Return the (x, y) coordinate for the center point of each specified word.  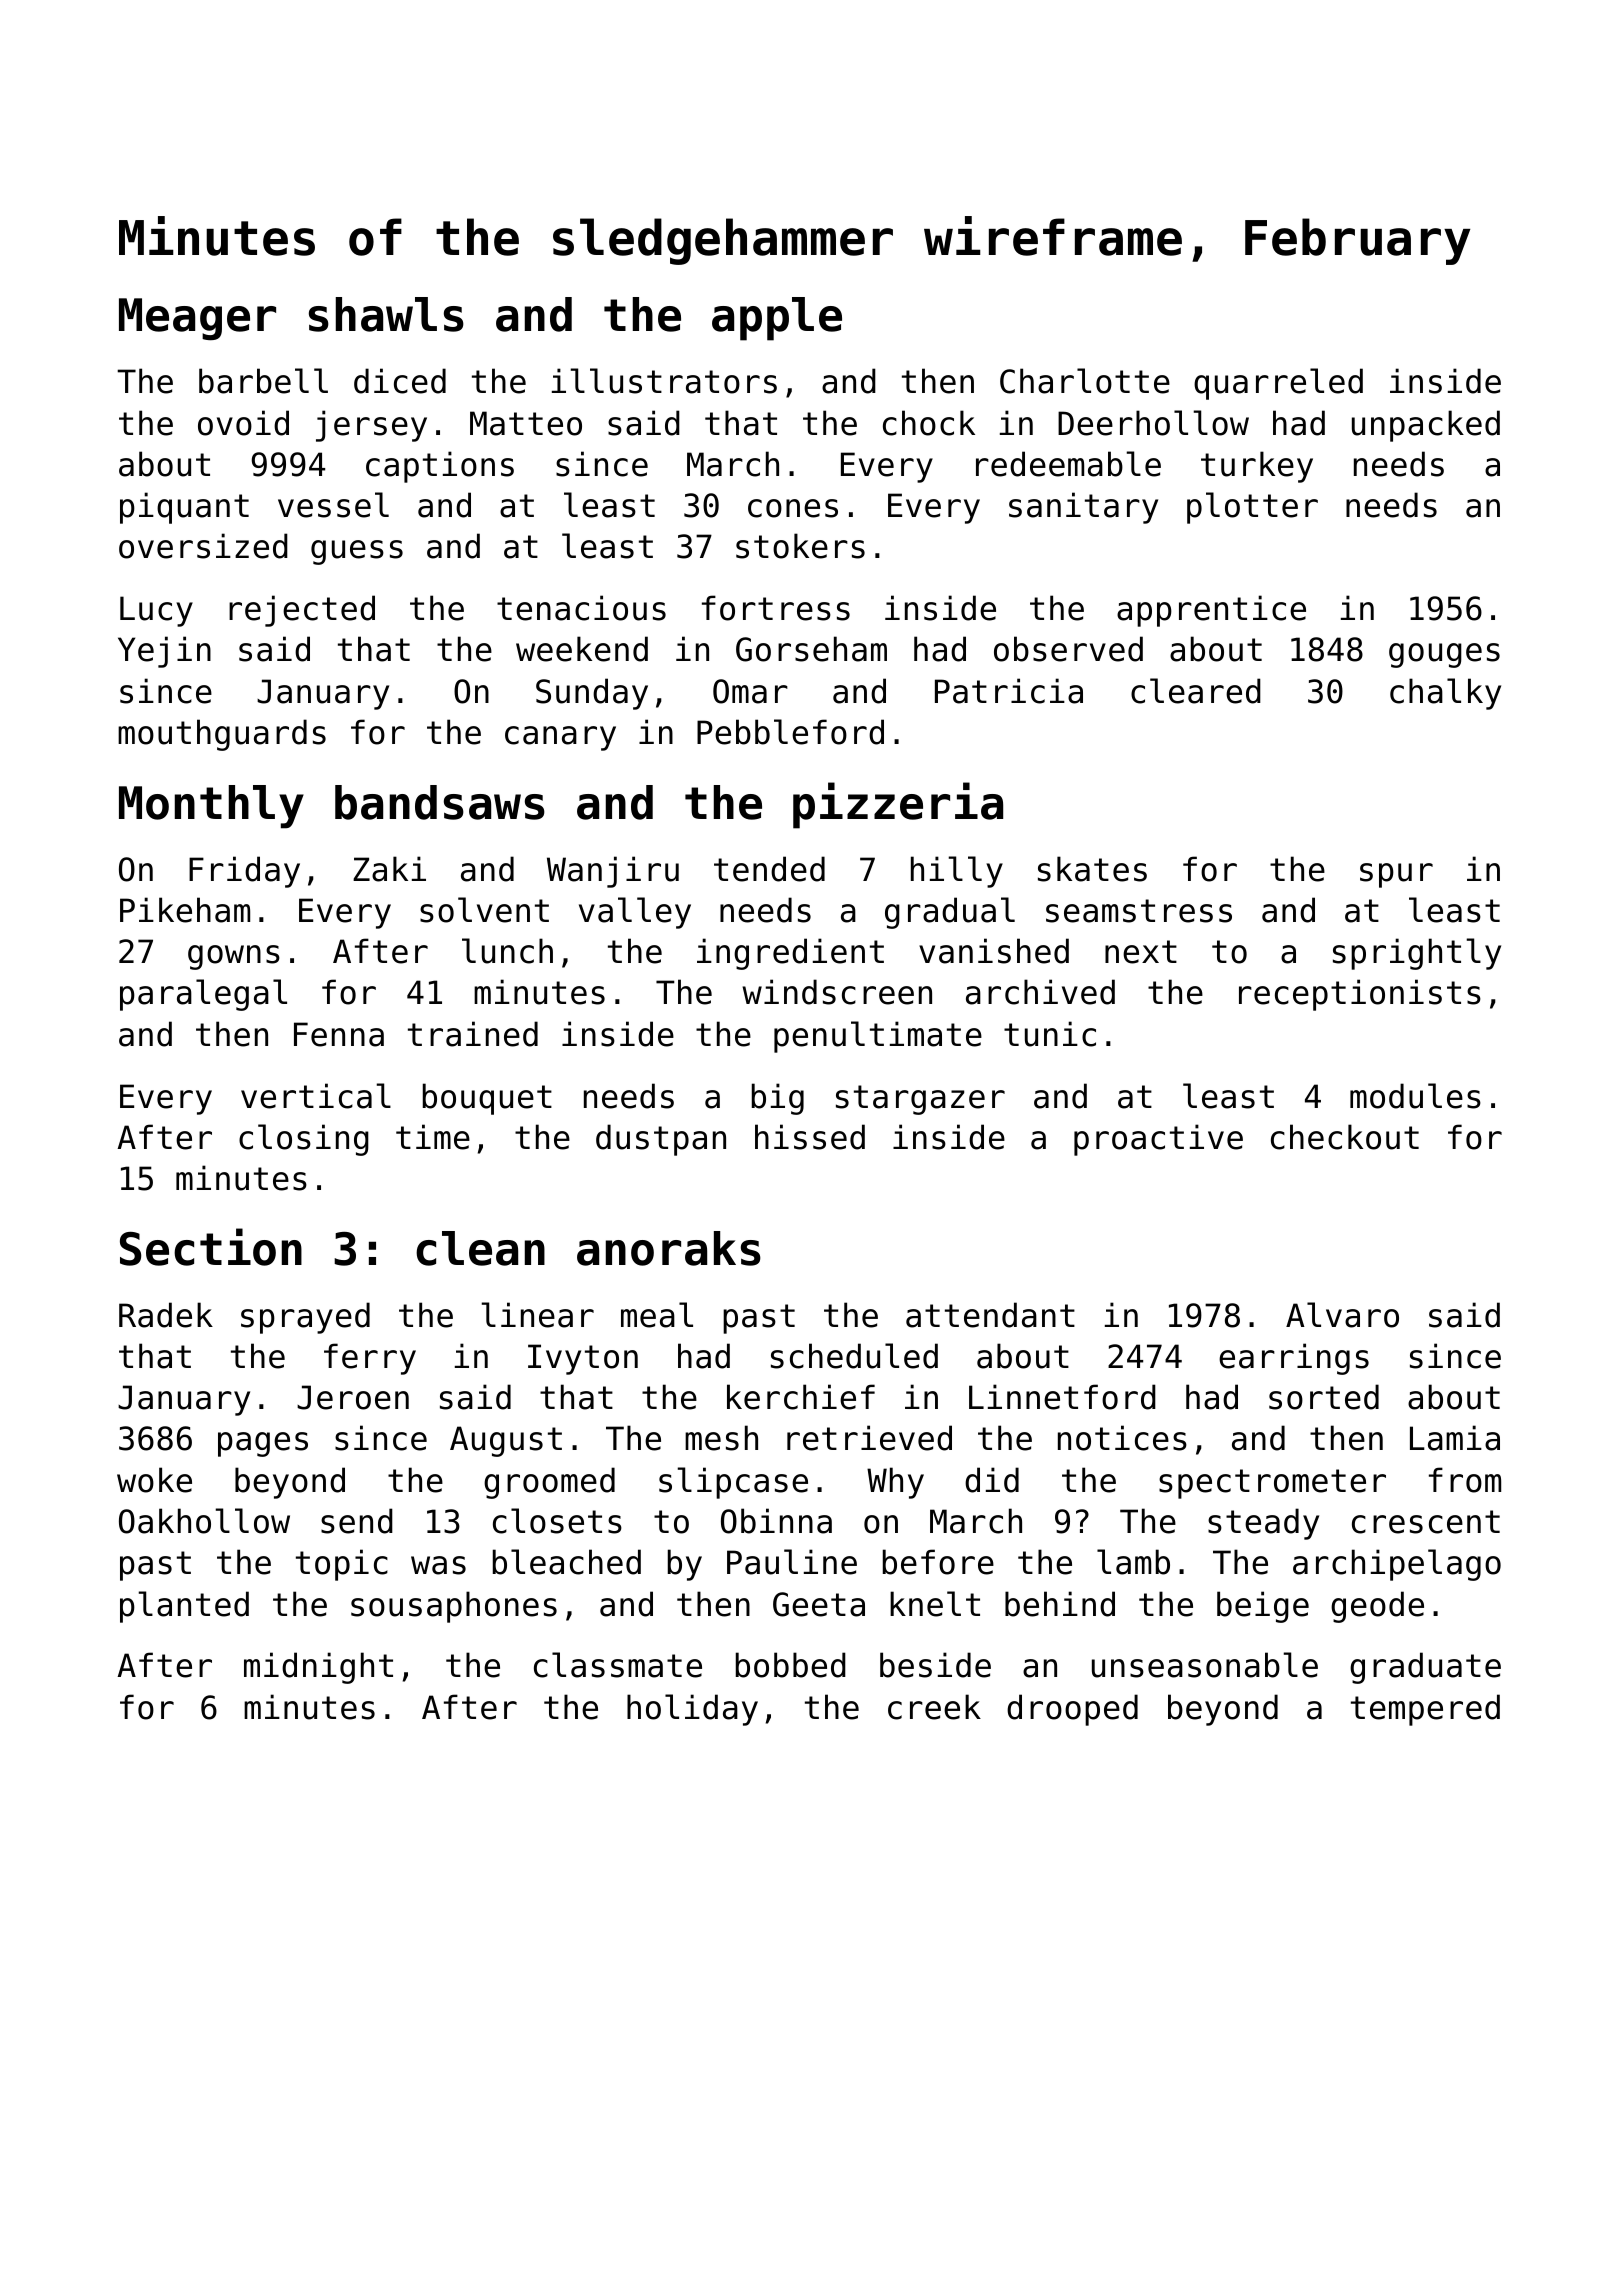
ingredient (790, 954)
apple (777, 319)
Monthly (211, 807)
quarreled (1278, 384)
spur (1396, 875)
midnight (318, 1668)
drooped (1072, 1710)
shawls (386, 314)
